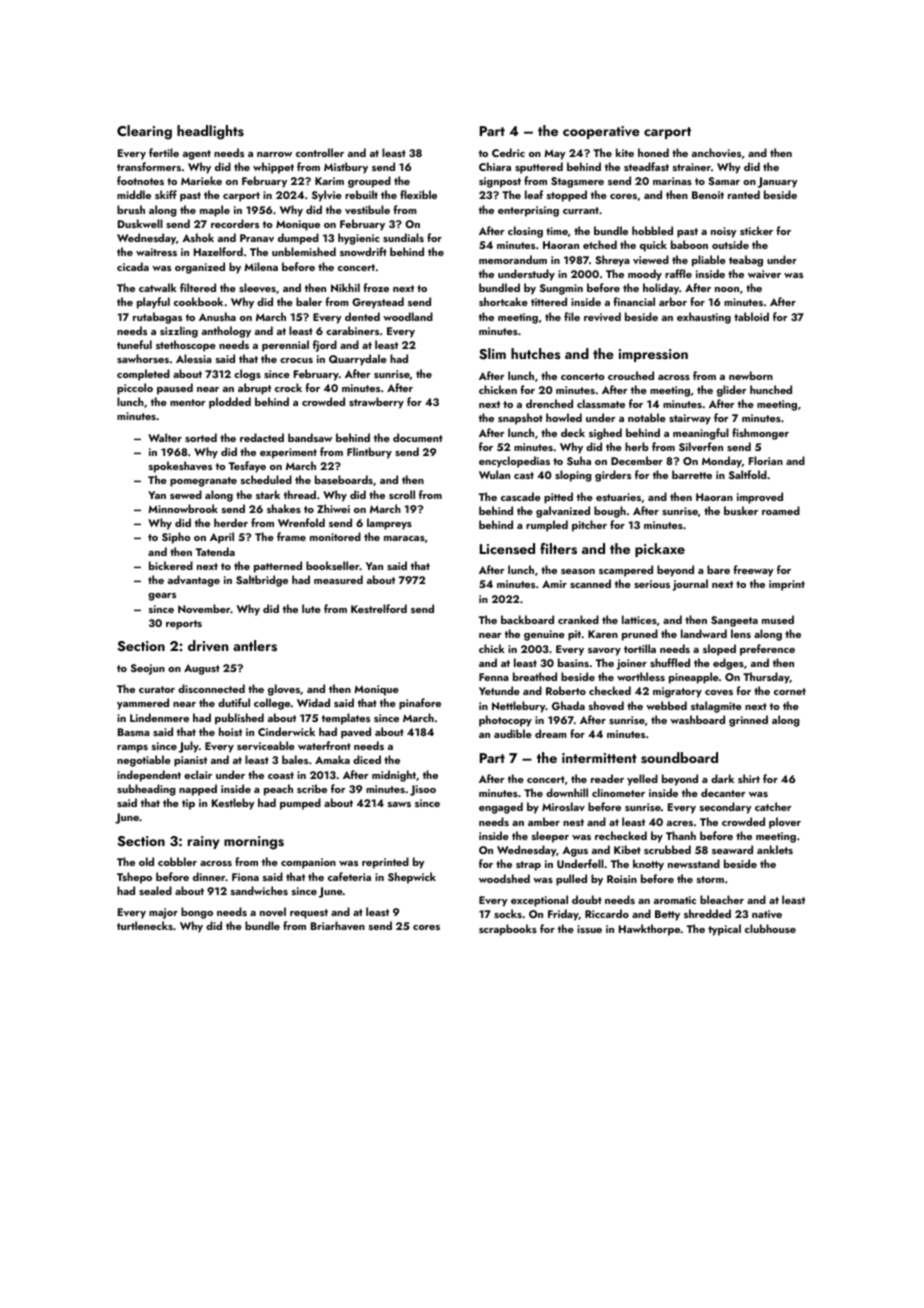 The width and height of the image is (924, 1308). Describe the element at coordinates (494, 677) in the image. I see `Fenna` at that location.
